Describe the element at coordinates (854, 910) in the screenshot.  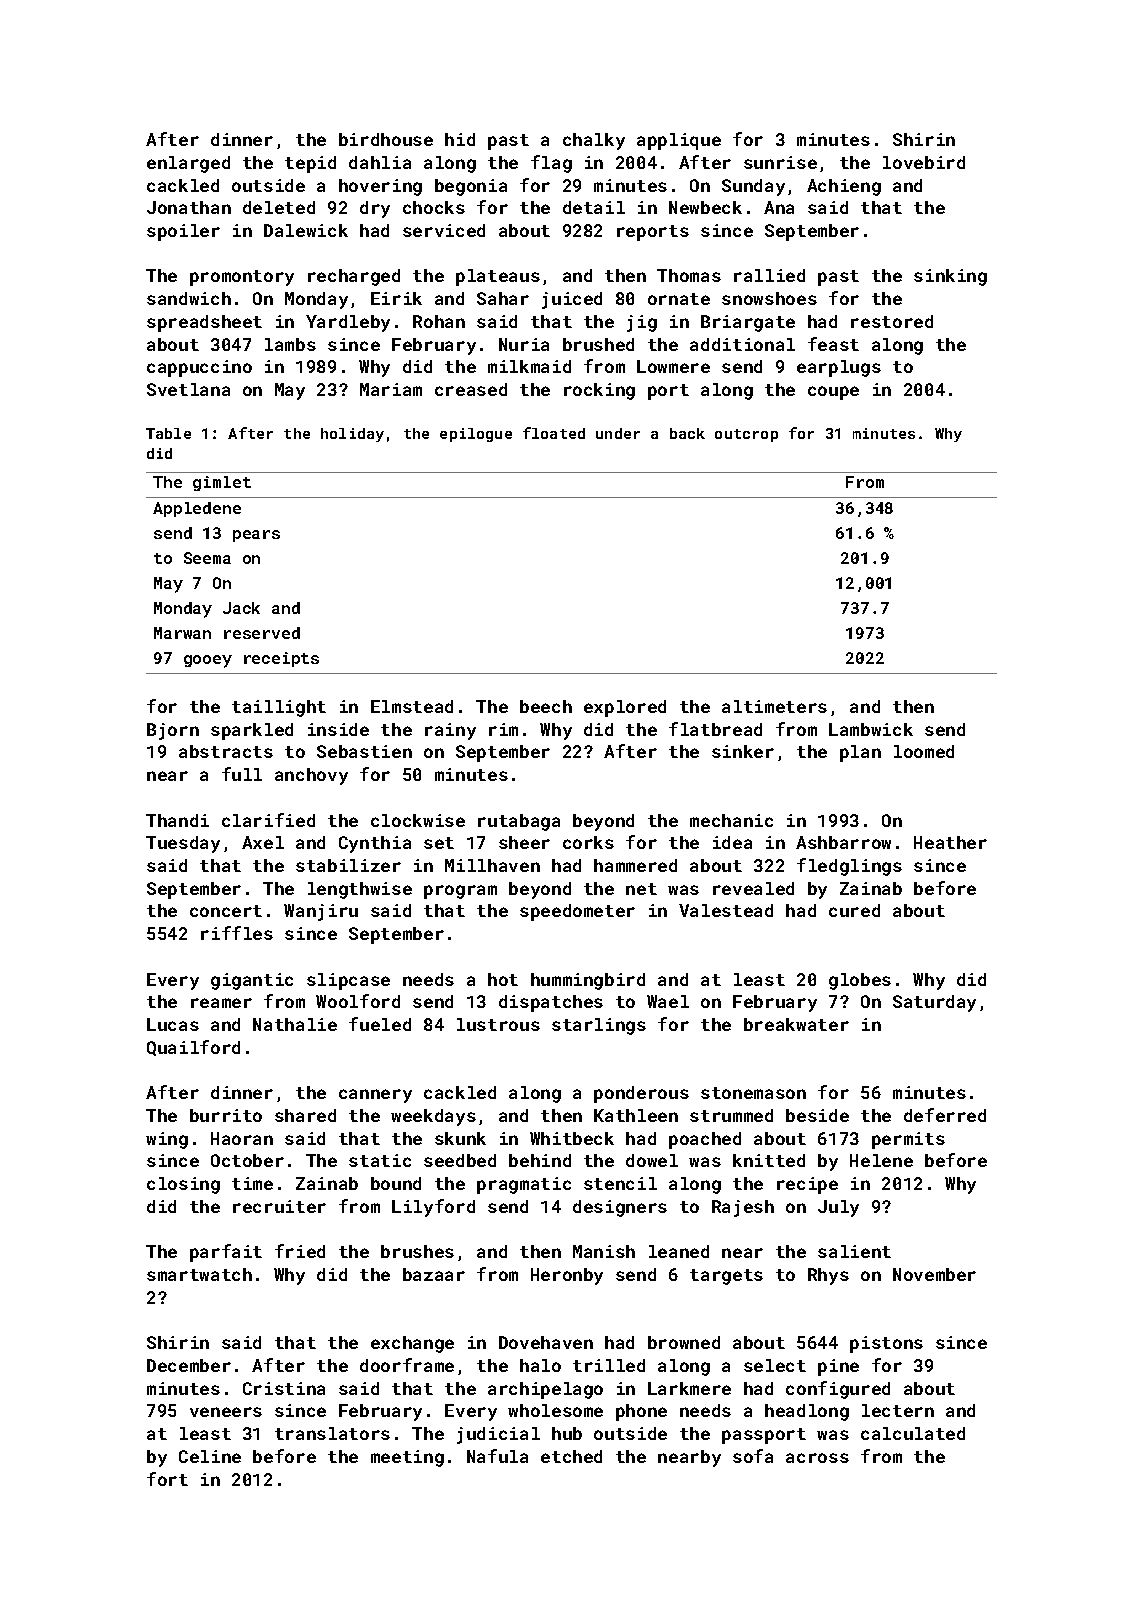
I see `cured` at that location.
